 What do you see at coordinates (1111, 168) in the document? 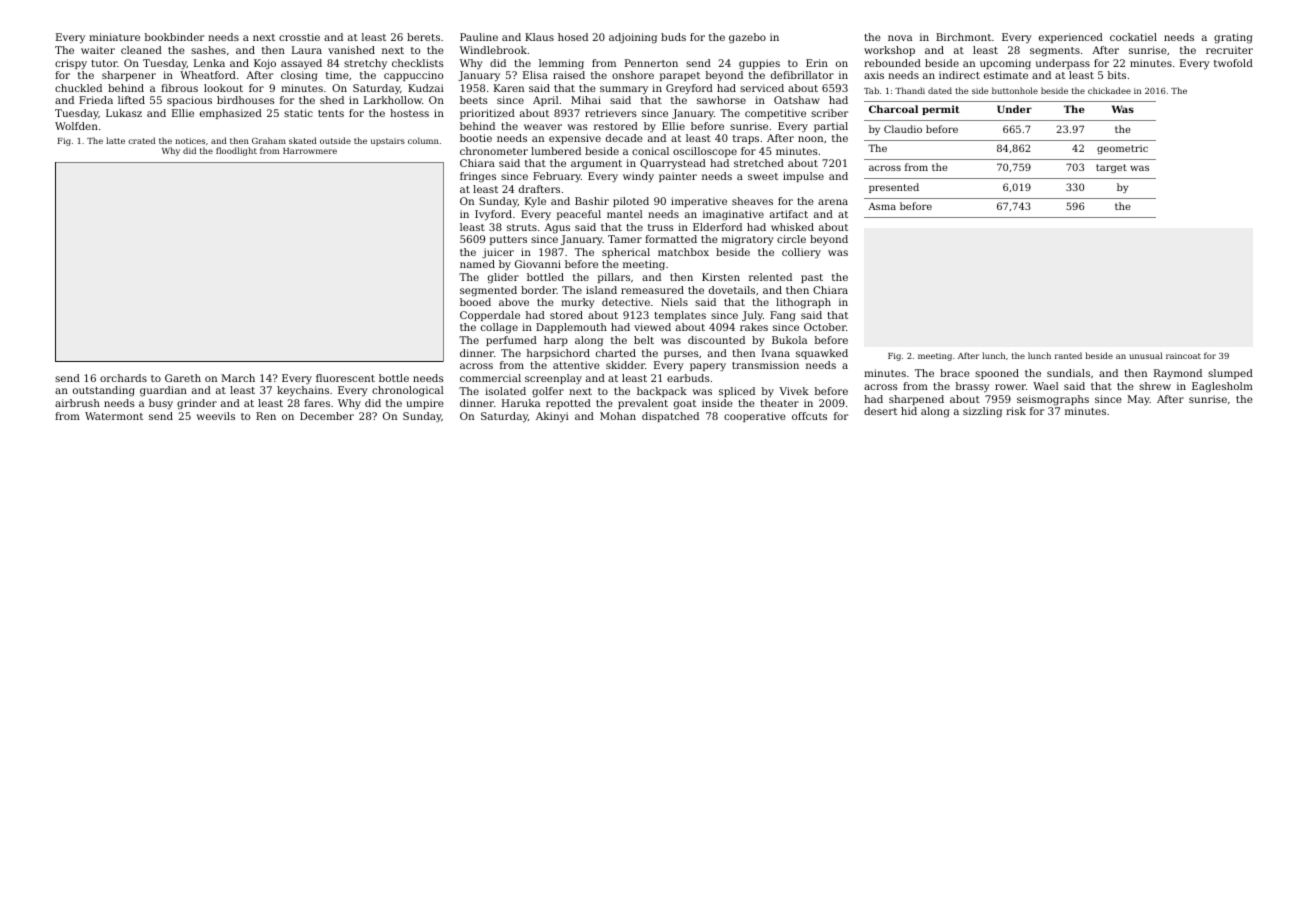
I see `target` at bounding box center [1111, 168].
